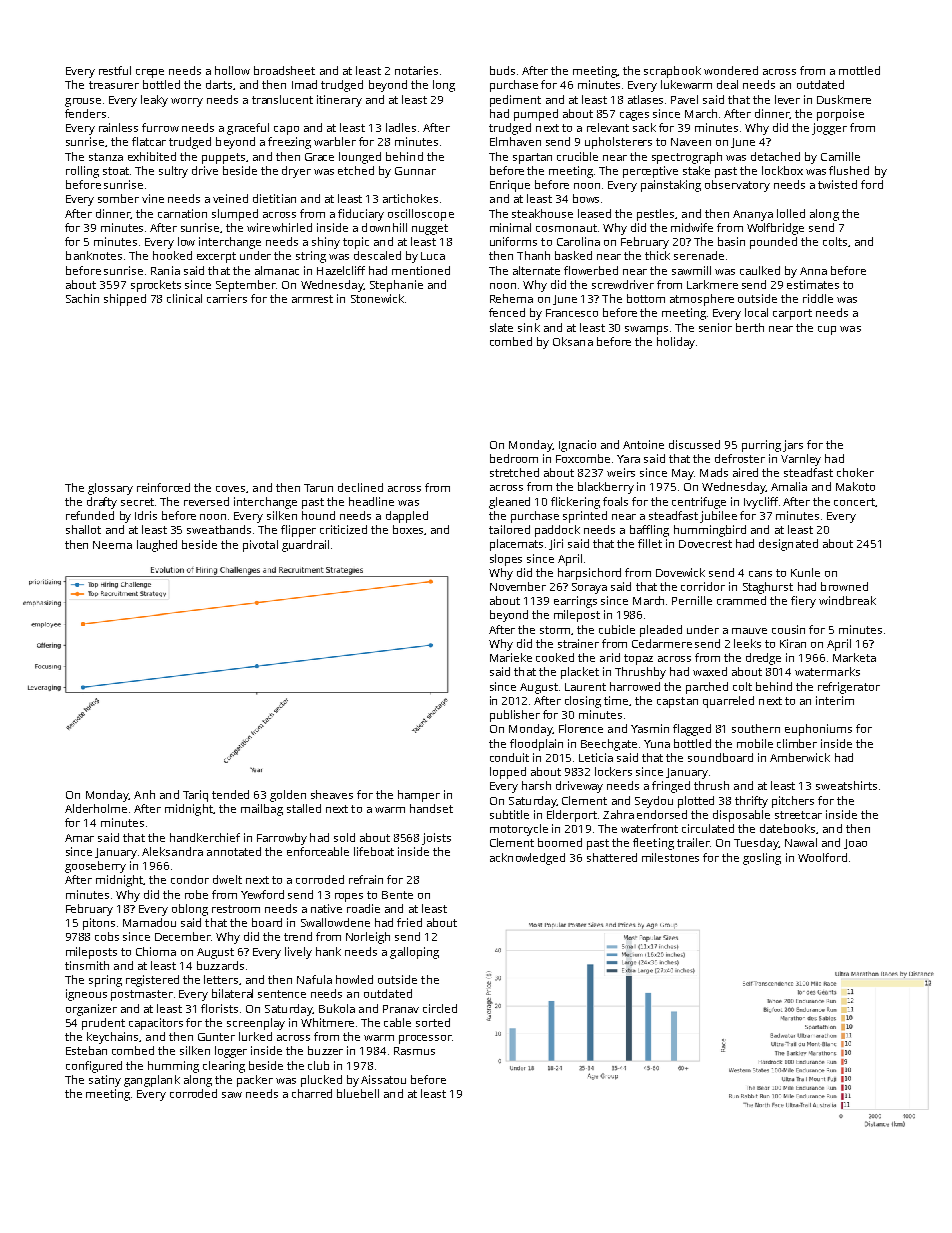 The image size is (952, 1233). What do you see at coordinates (859, 70) in the image?
I see `mottled` at bounding box center [859, 70].
